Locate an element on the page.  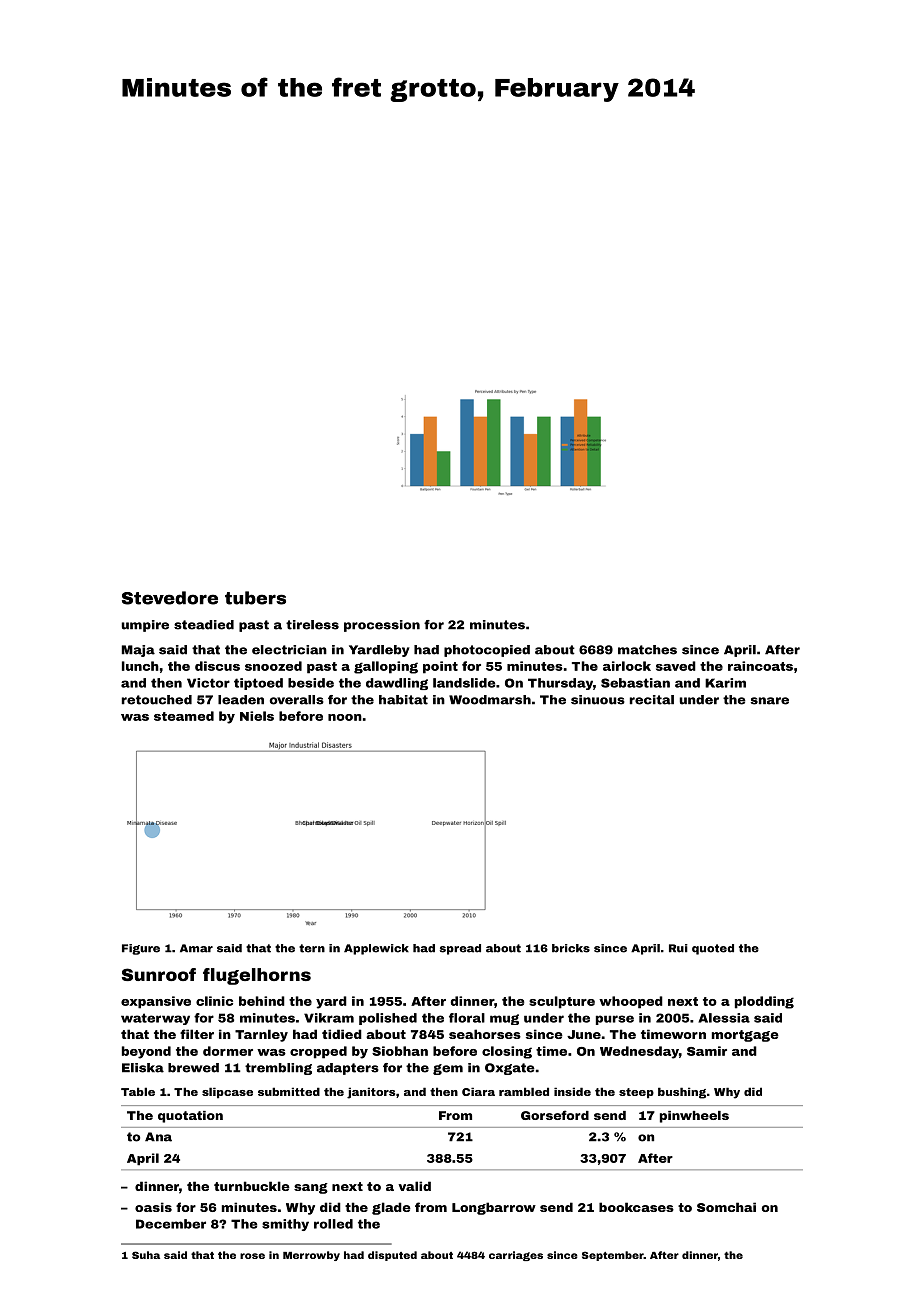
Sunroof is located at coordinates (159, 974).
